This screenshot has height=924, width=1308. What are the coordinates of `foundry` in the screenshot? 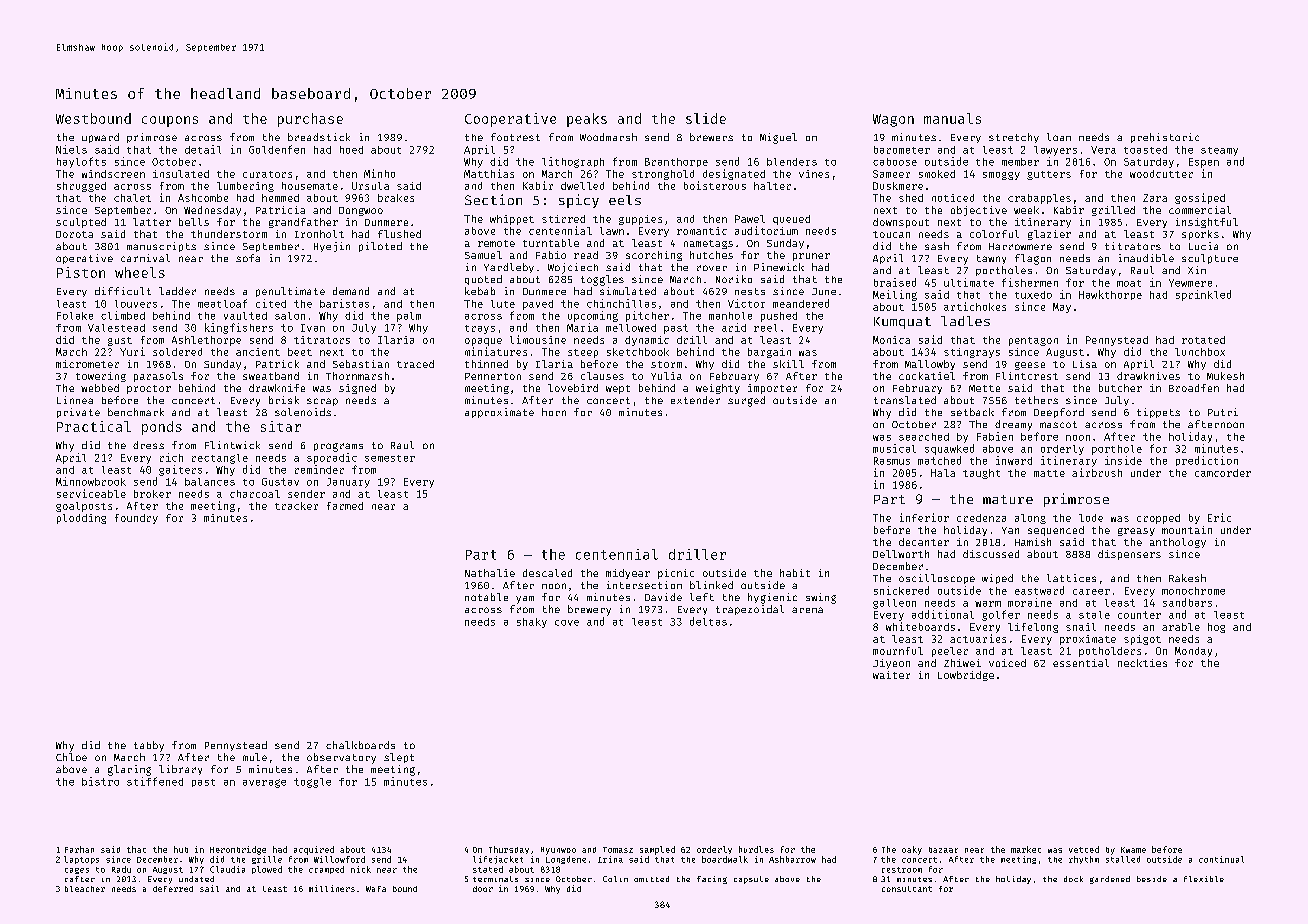 It's located at (136, 519).
